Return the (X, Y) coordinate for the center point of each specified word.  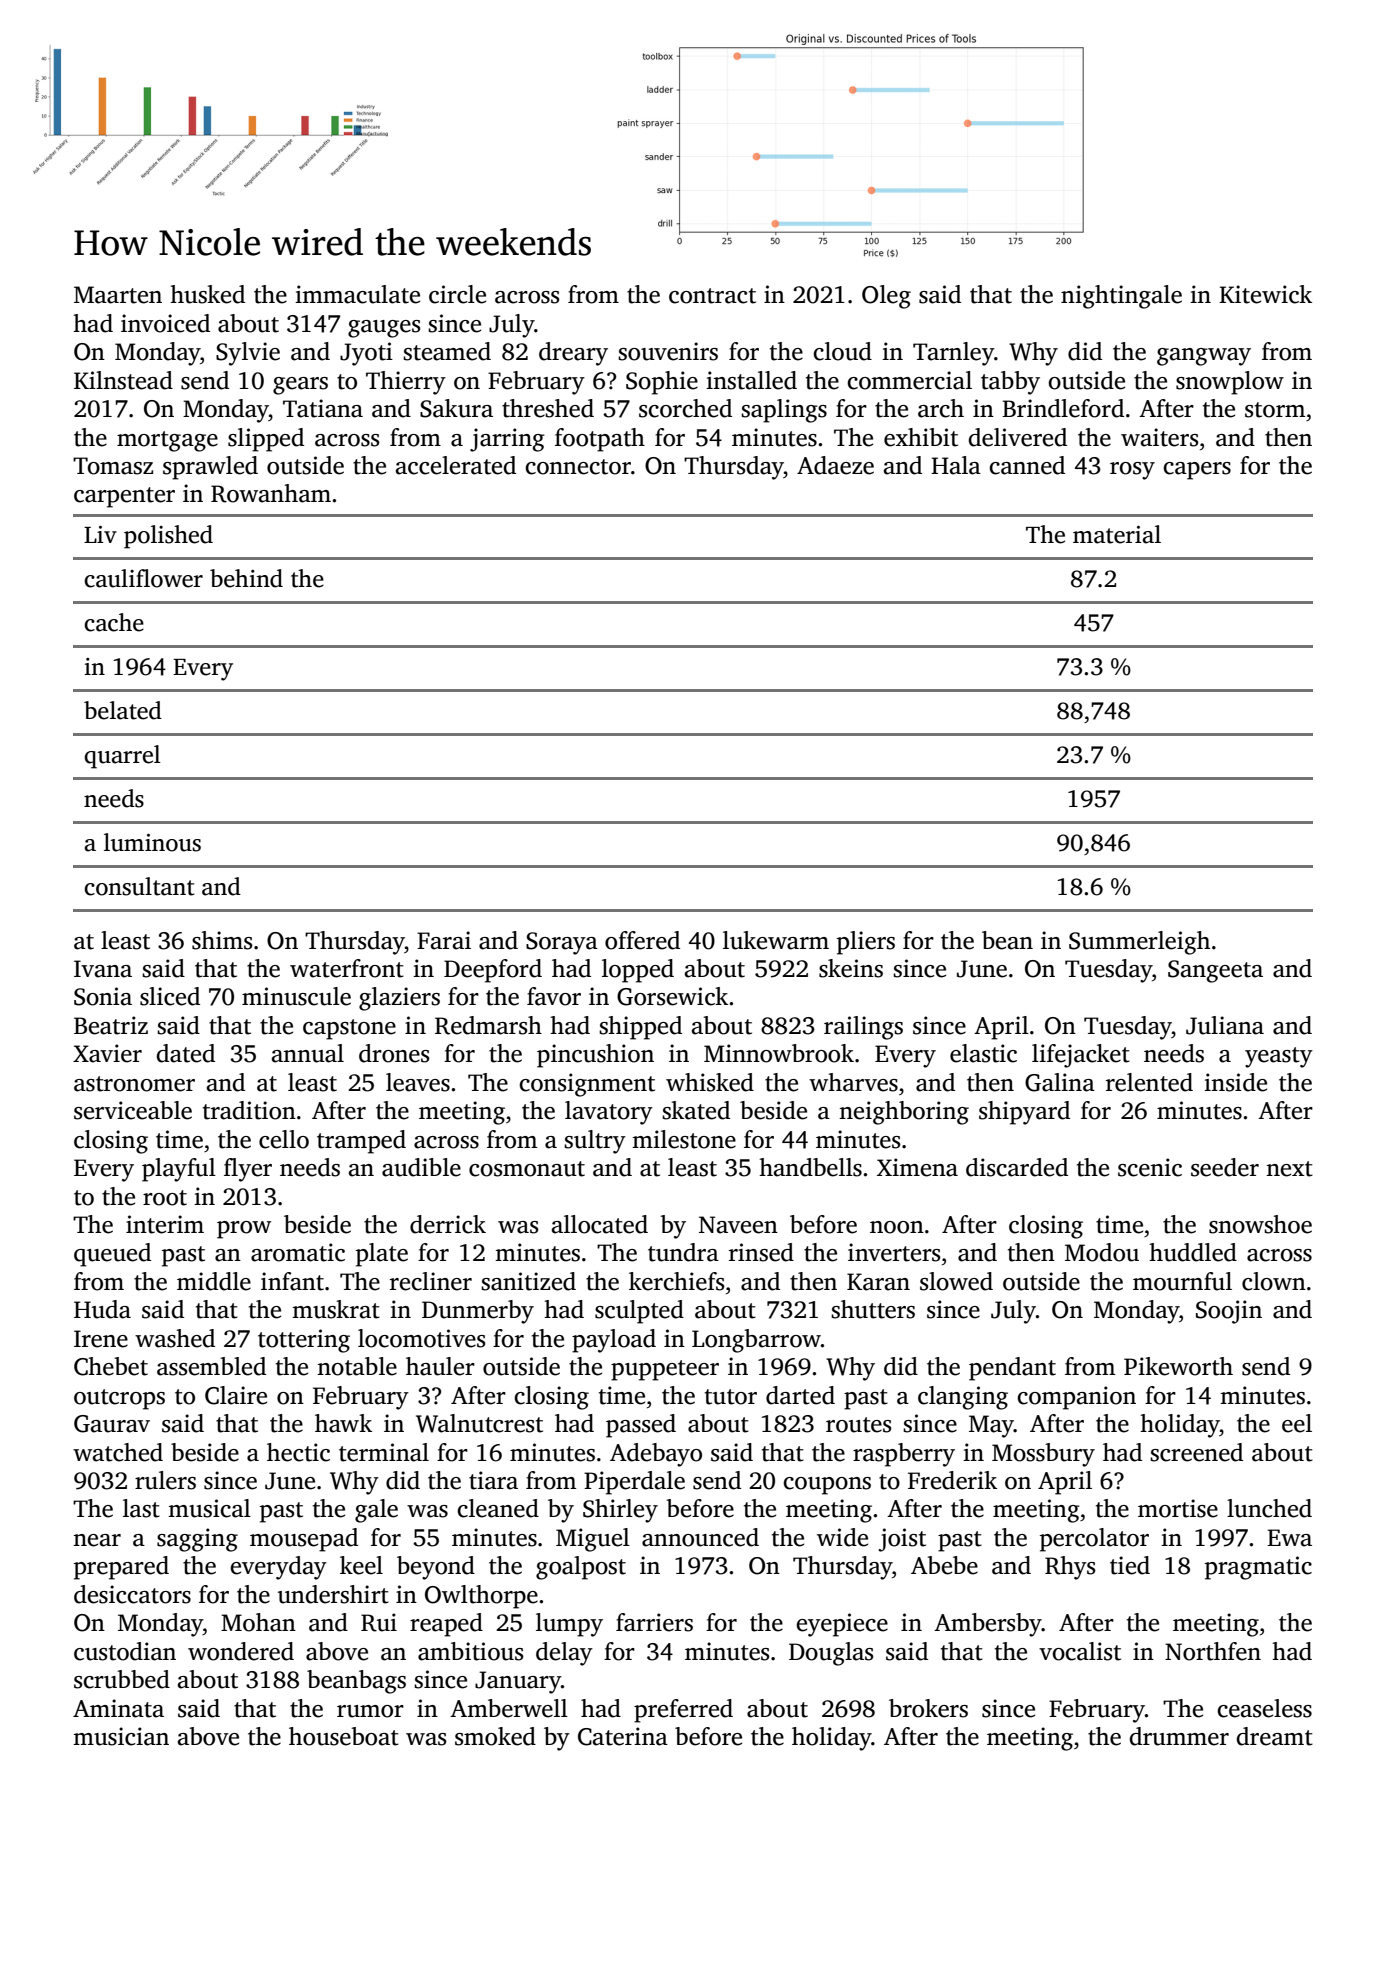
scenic (1150, 1167)
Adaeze (835, 465)
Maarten (118, 295)
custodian (125, 1651)
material (1117, 534)
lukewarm (776, 940)
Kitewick (1265, 294)
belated (123, 710)
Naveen (738, 1225)
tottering (304, 1341)
